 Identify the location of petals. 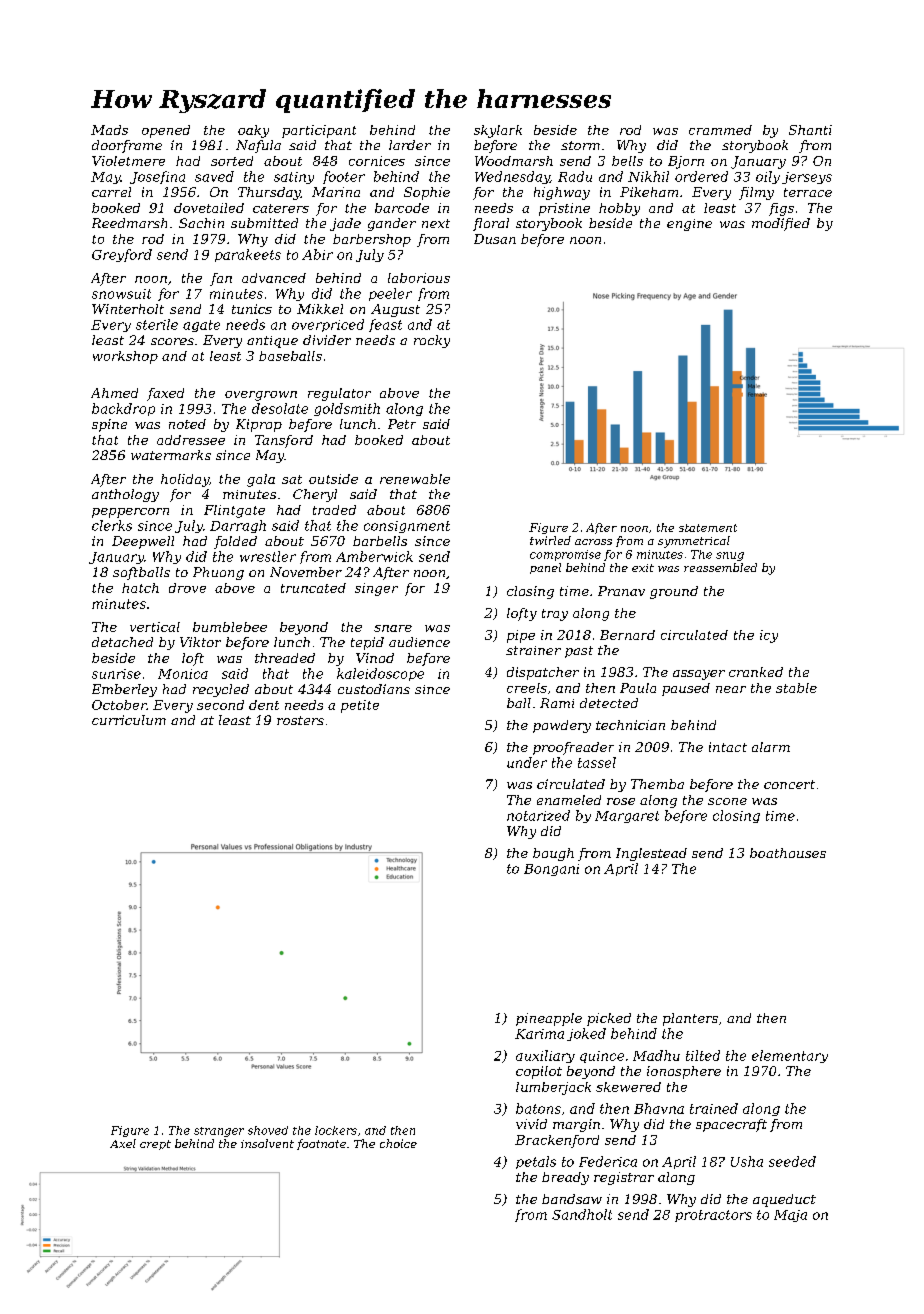
(536, 1162).
